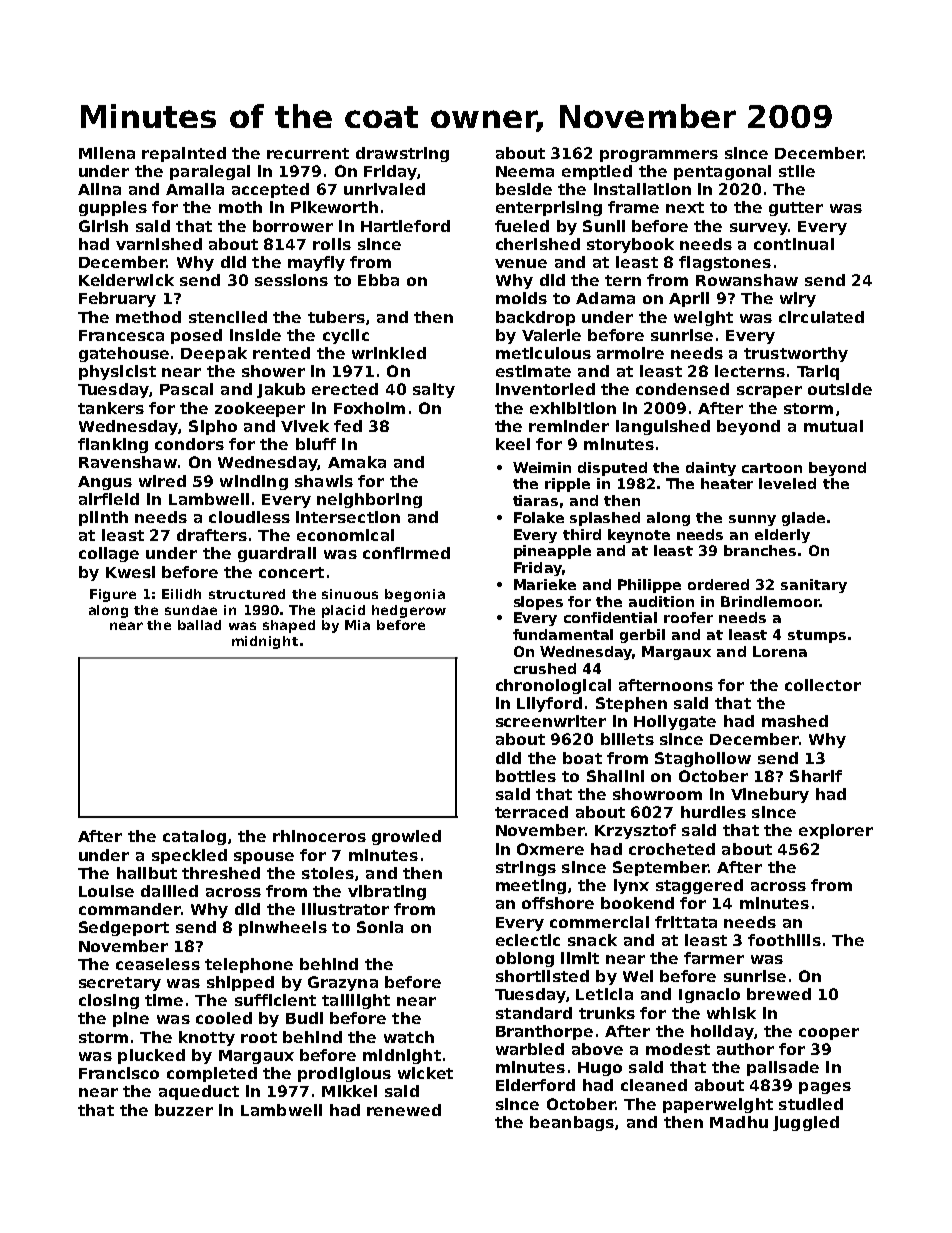  I want to click on Staghollow, so click(703, 759).
